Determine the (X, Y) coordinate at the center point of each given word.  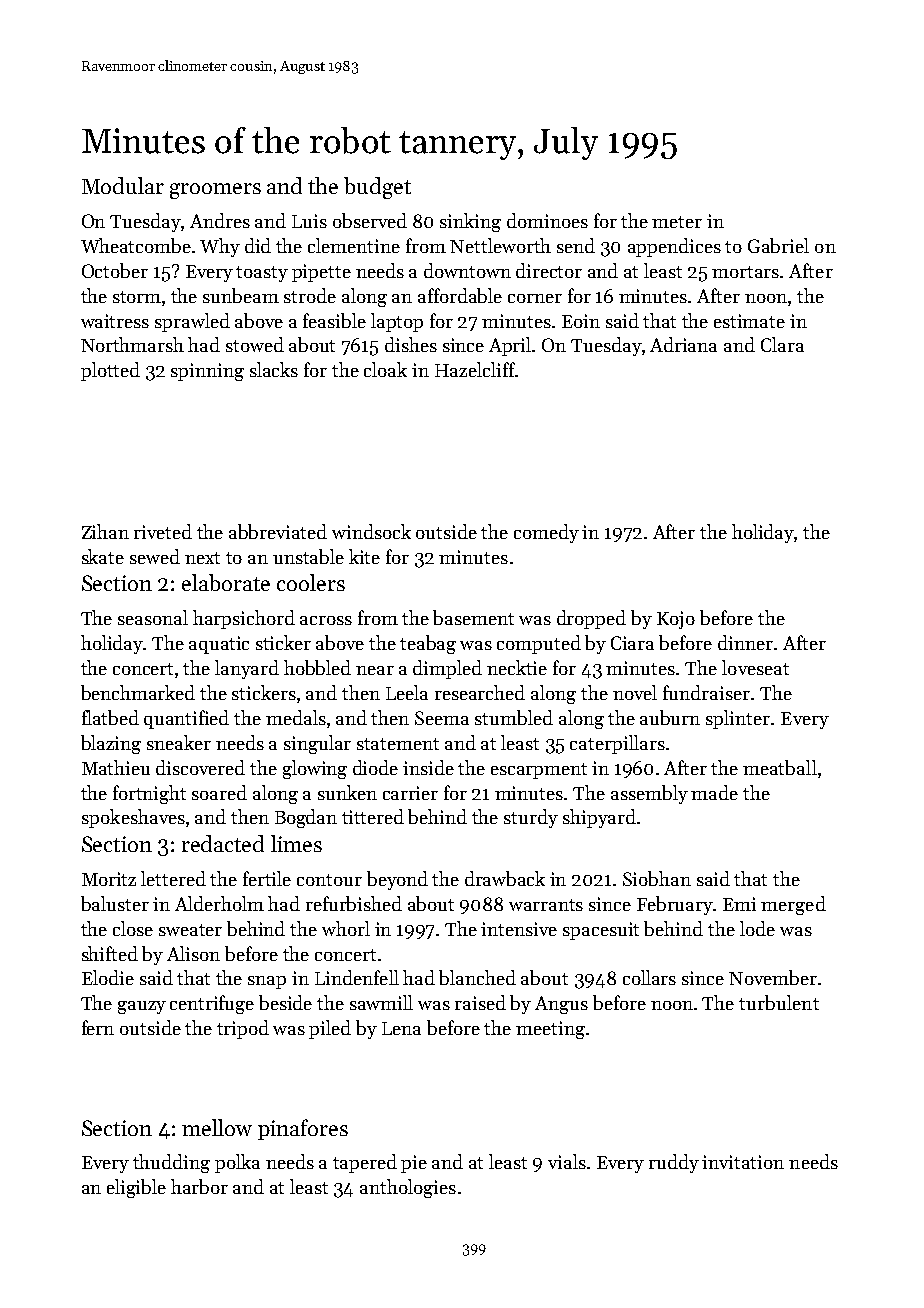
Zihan (105, 531)
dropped (591, 619)
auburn (670, 717)
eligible (136, 1188)
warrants (546, 905)
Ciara (632, 643)
